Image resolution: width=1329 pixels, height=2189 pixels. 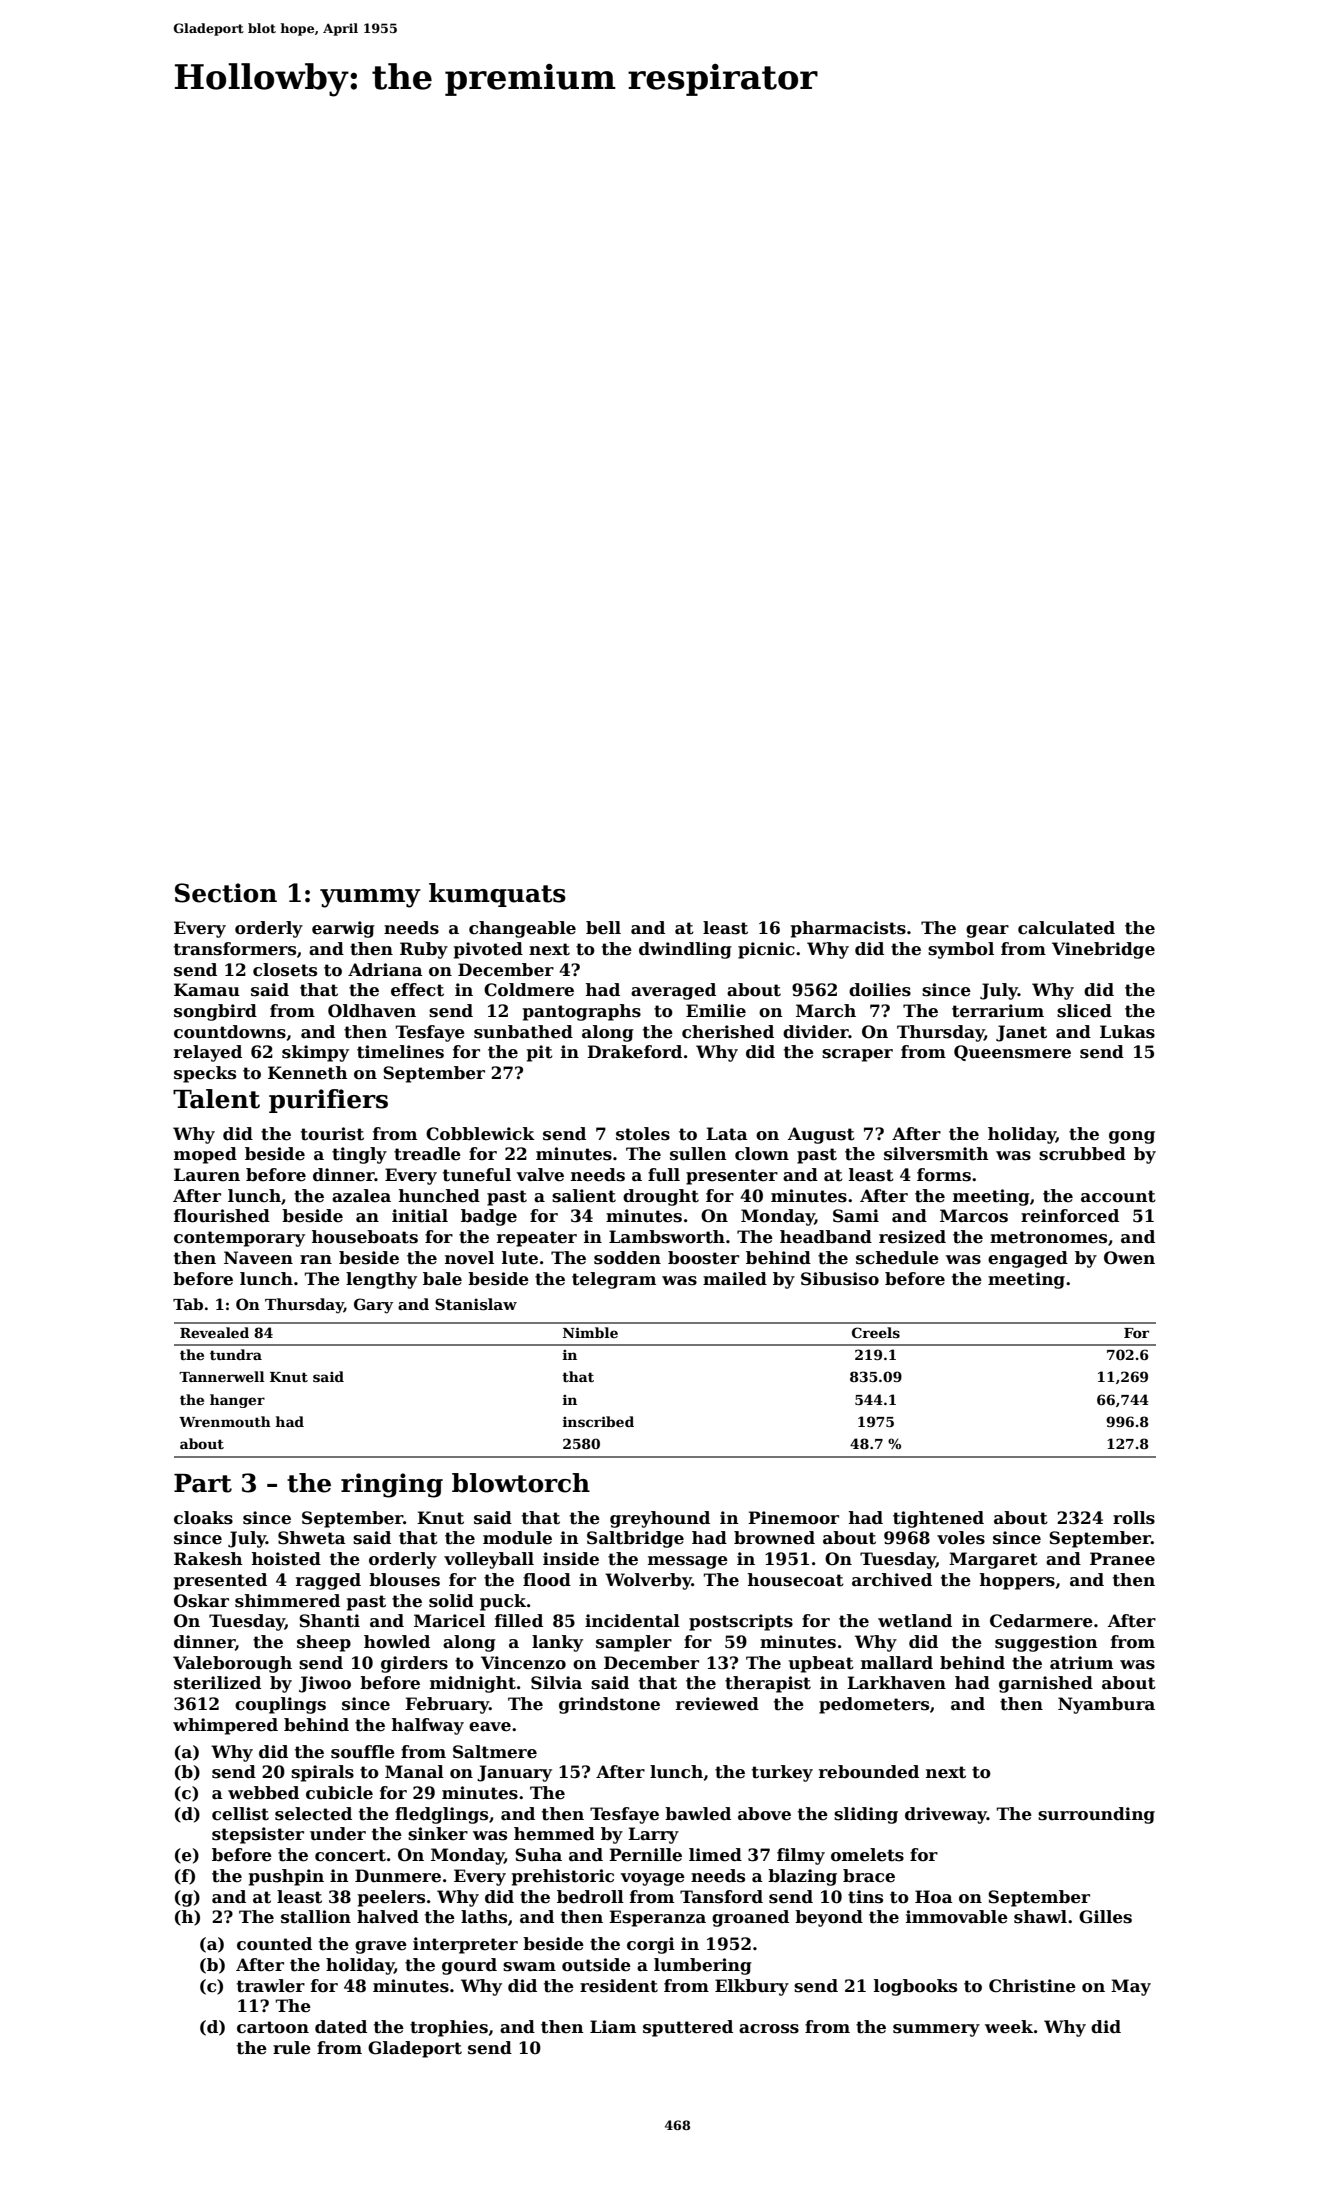 What do you see at coordinates (1118, 1196) in the screenshot?
I see `account` at bounding box center [1118, 1196].
